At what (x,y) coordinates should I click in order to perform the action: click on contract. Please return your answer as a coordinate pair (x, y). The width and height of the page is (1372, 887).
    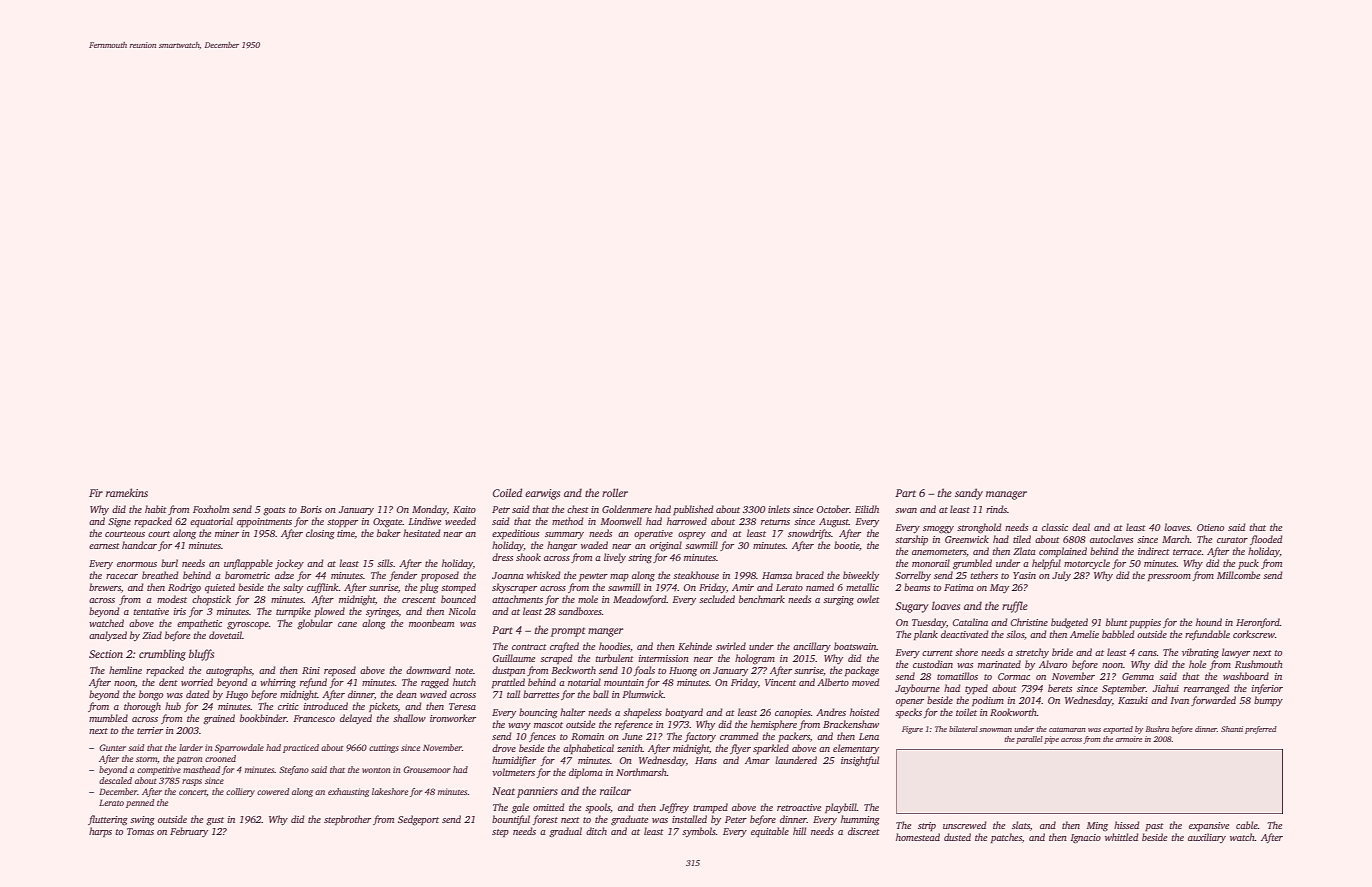
    Looking at the image, I should click on (529, 647).
